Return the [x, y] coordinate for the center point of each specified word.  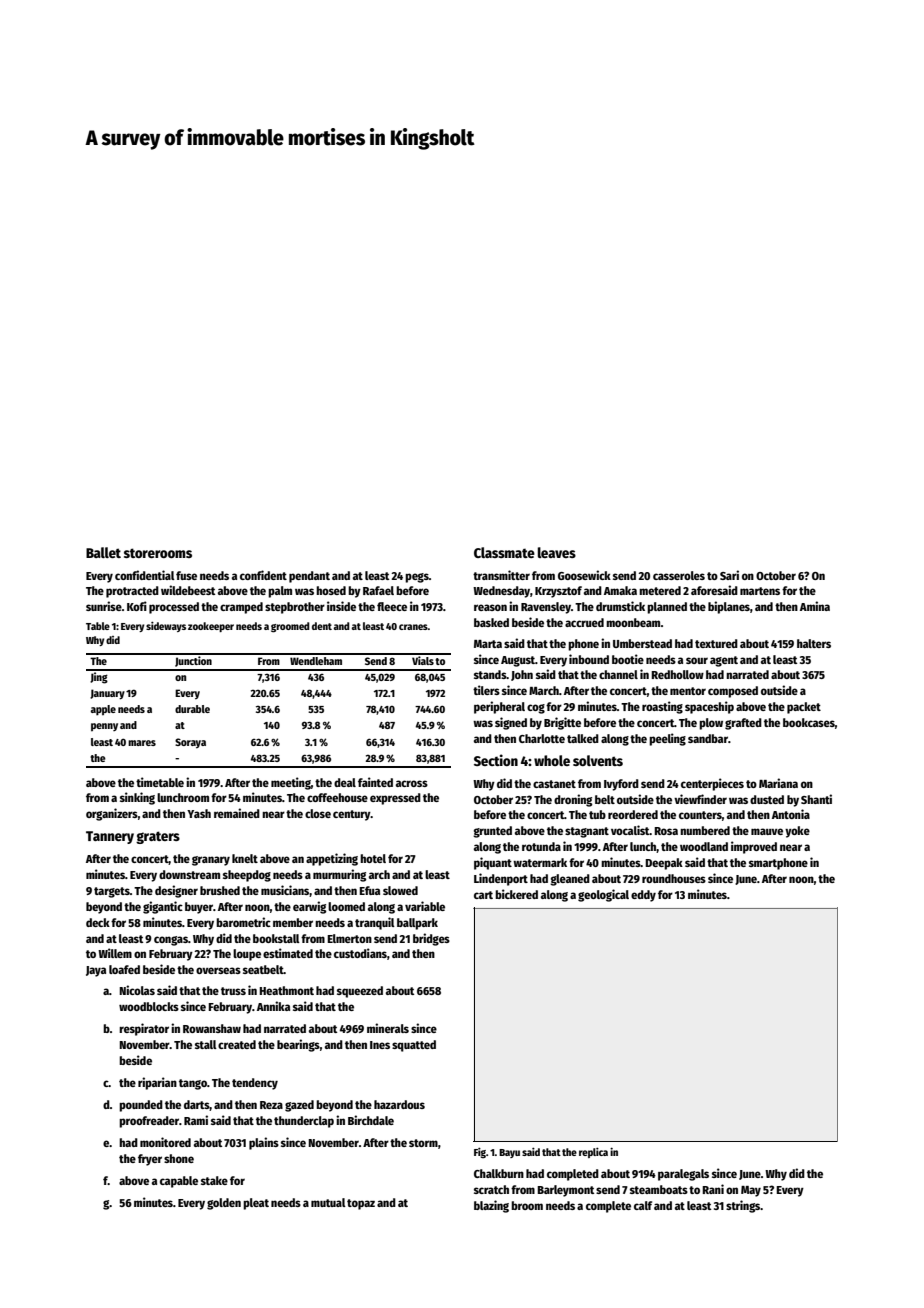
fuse [186, 575]
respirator [144, 1029]
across [412, 783]
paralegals [683, 1175]
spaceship [709, 707]
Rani [713, 1189]
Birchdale [371, 1120]
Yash [199, 813]
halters [814, 643]
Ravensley [546, 608]
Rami [196, 1120]
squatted [414, 1046]
